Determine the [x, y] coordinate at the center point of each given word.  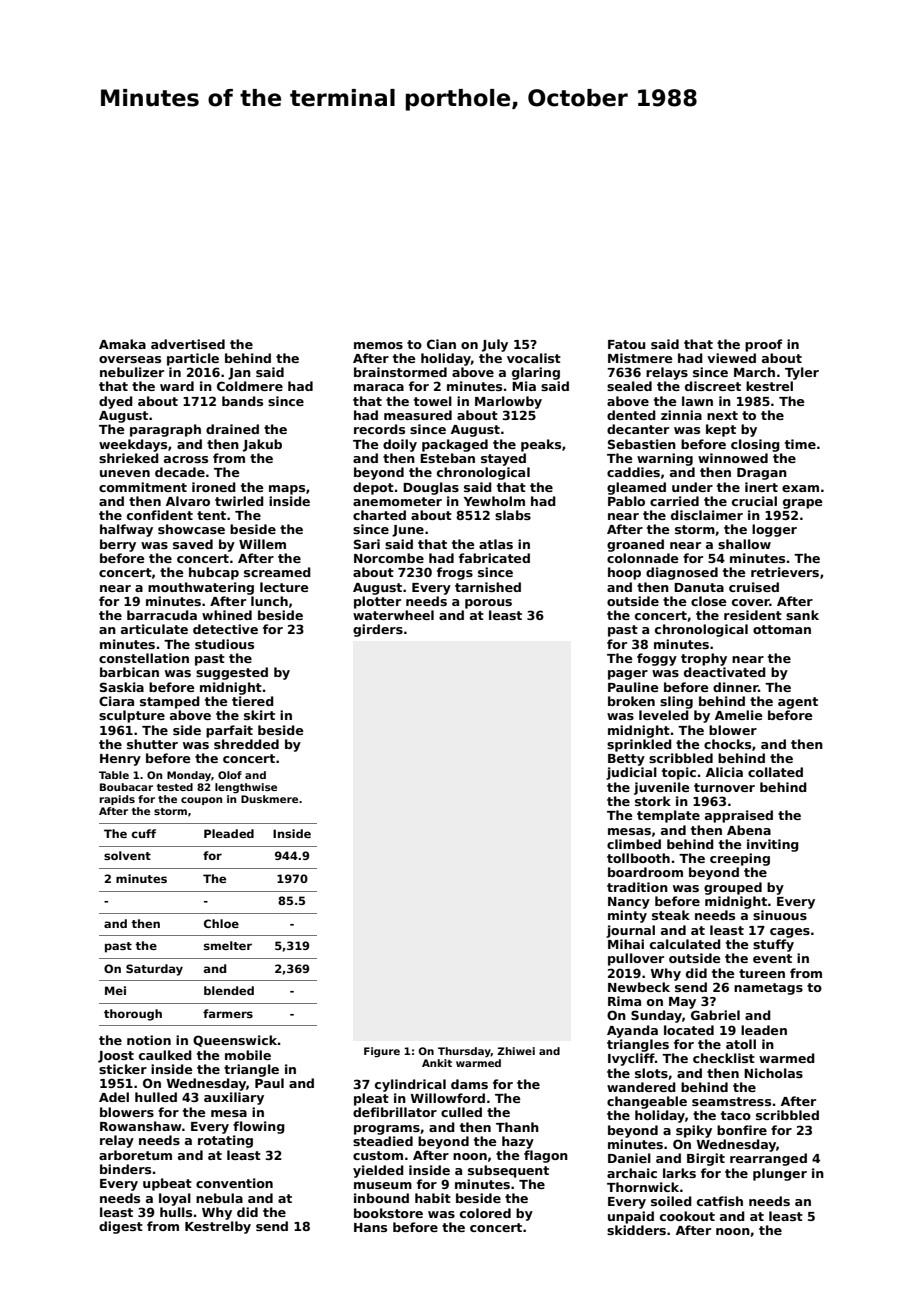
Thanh [517, 1127]
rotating [225, 1141]
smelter [228, 945]
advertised [188, 344]
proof [763, 345]
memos [378, 345]
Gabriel [715, 1015]
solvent [127, 855]
